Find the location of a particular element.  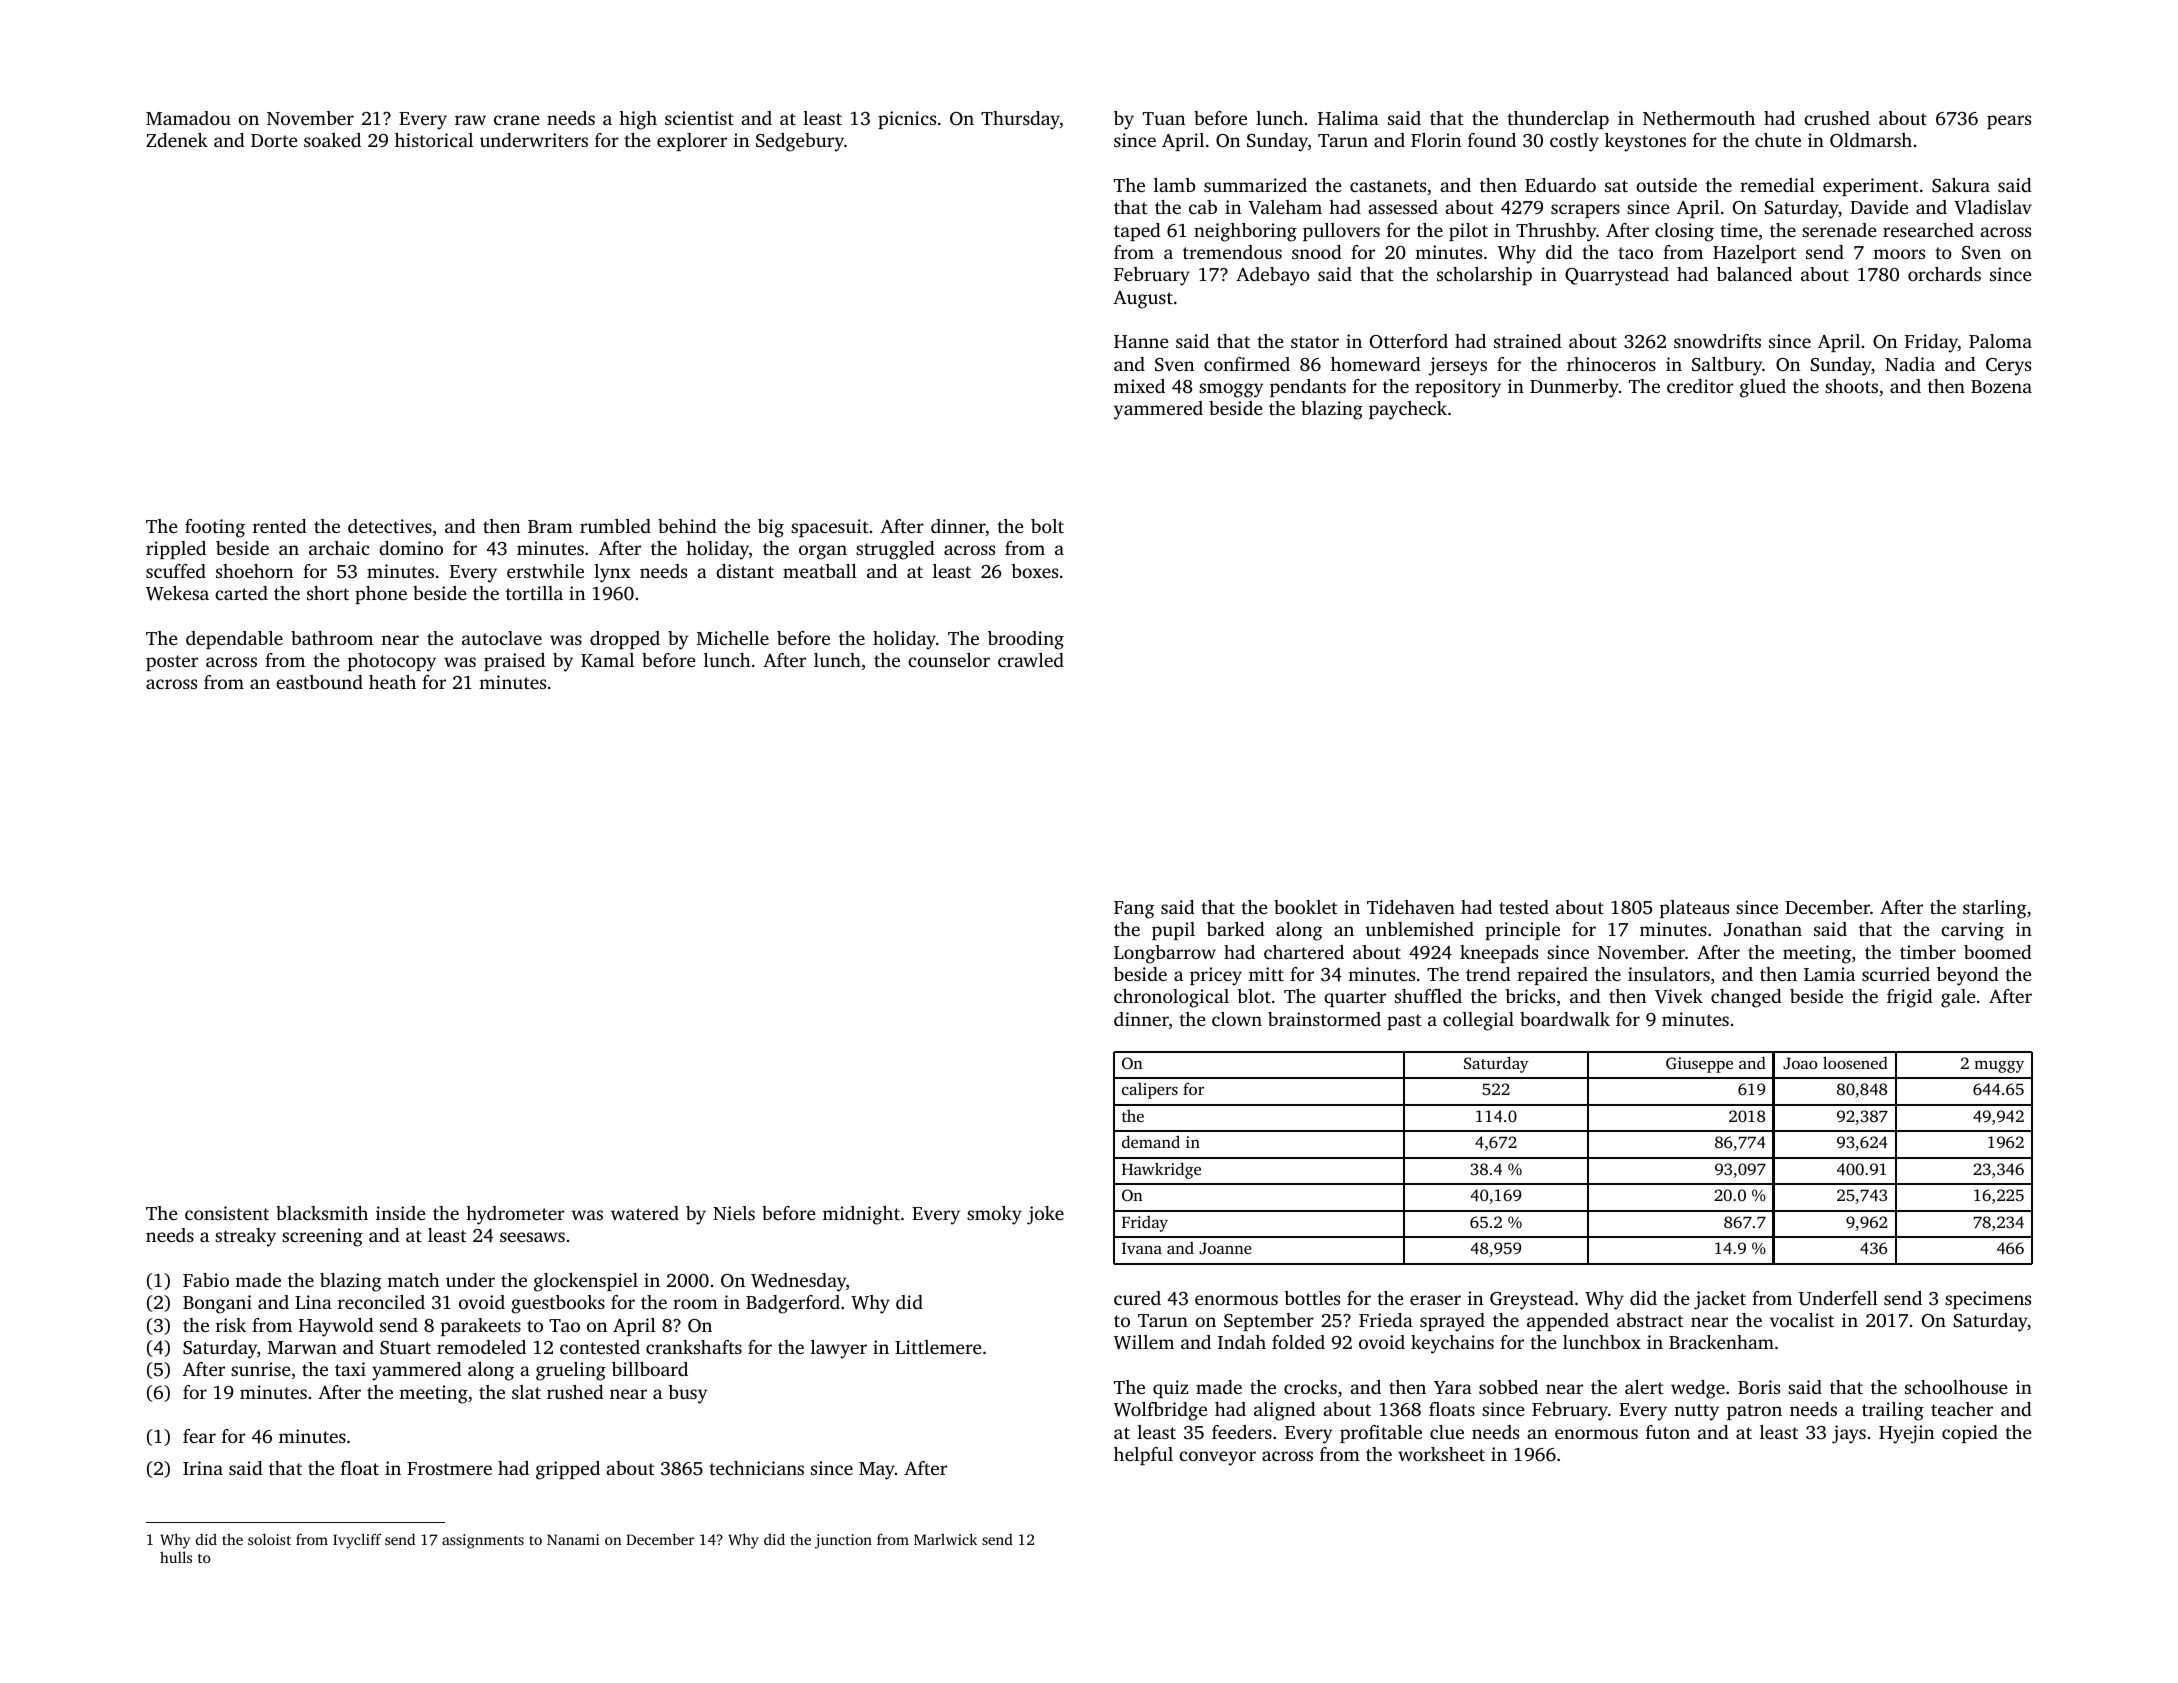

hulls is located at coordinates (176, 1557).
